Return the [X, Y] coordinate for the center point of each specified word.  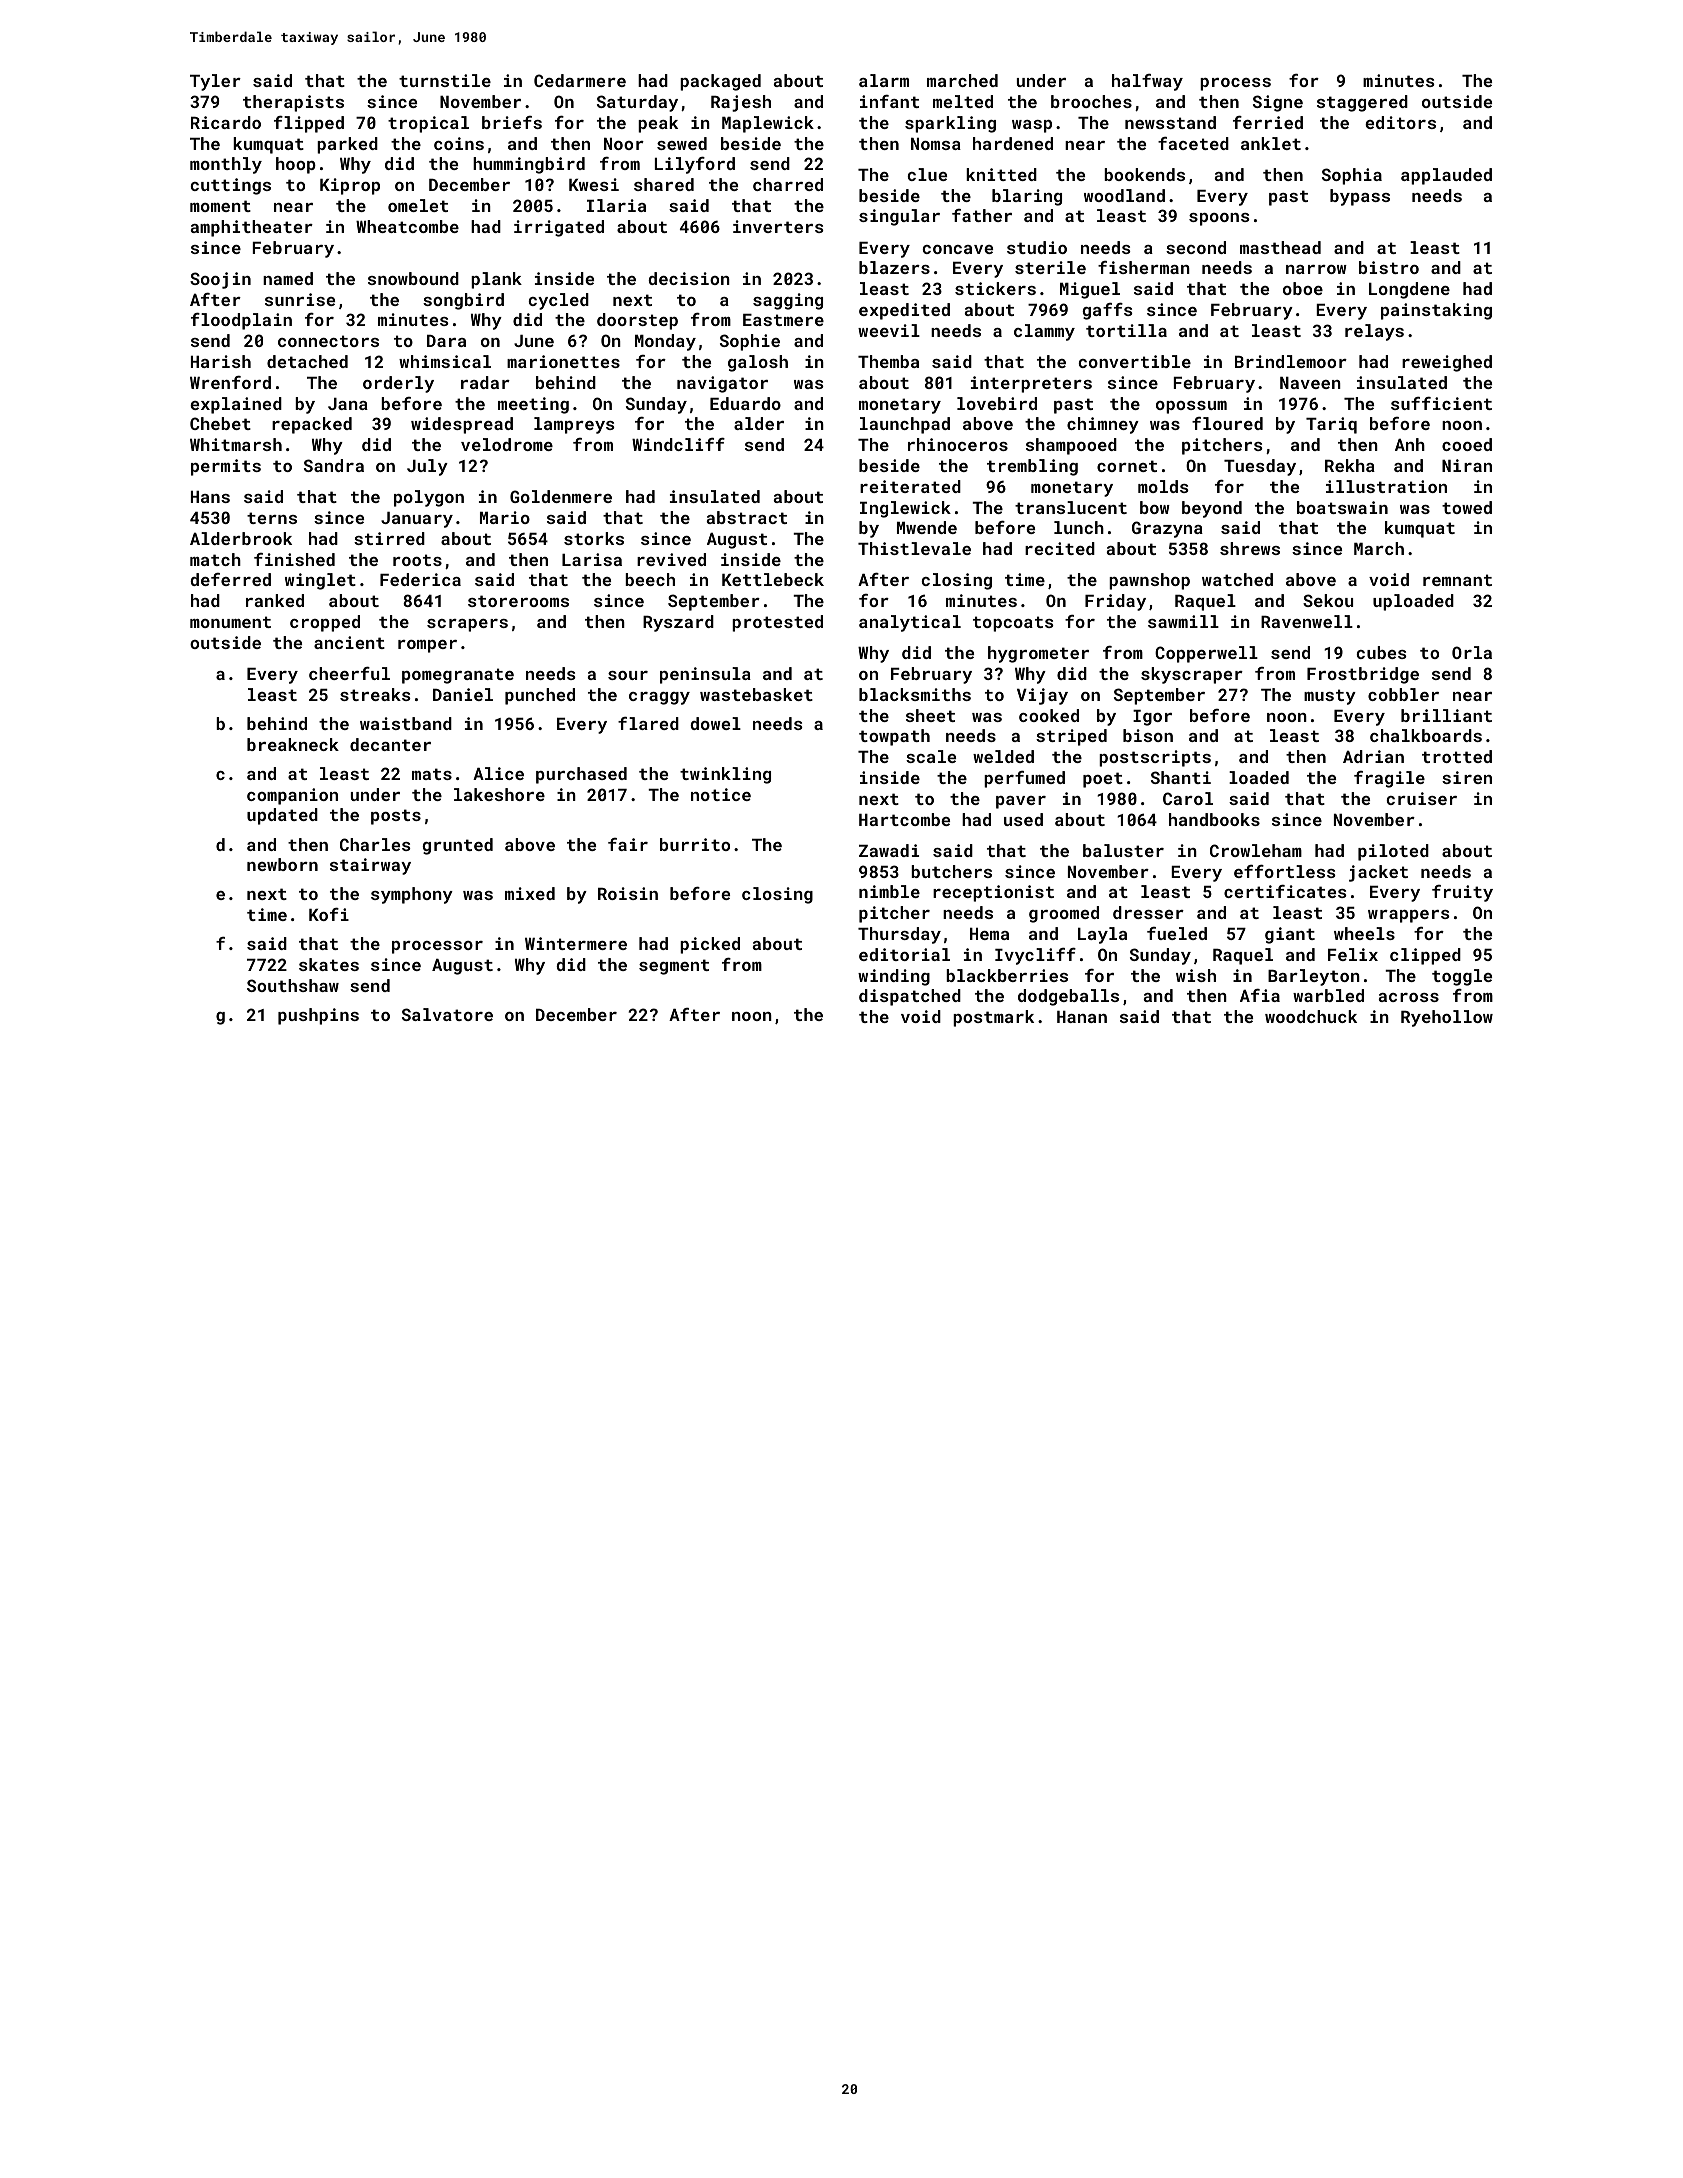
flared [648, 723]
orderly [398, 384]
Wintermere [576, 943]
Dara [446, 341]
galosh [758, 363]
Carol [1188, 798]
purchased [581, 775]
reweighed [1447, 363]
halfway [1147, 82]
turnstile [445, 80]
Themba [888, 361]
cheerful [349, 673]
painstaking [1436, 311]
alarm [884, 80]
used [1023, 819]
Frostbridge [1363, 675]
